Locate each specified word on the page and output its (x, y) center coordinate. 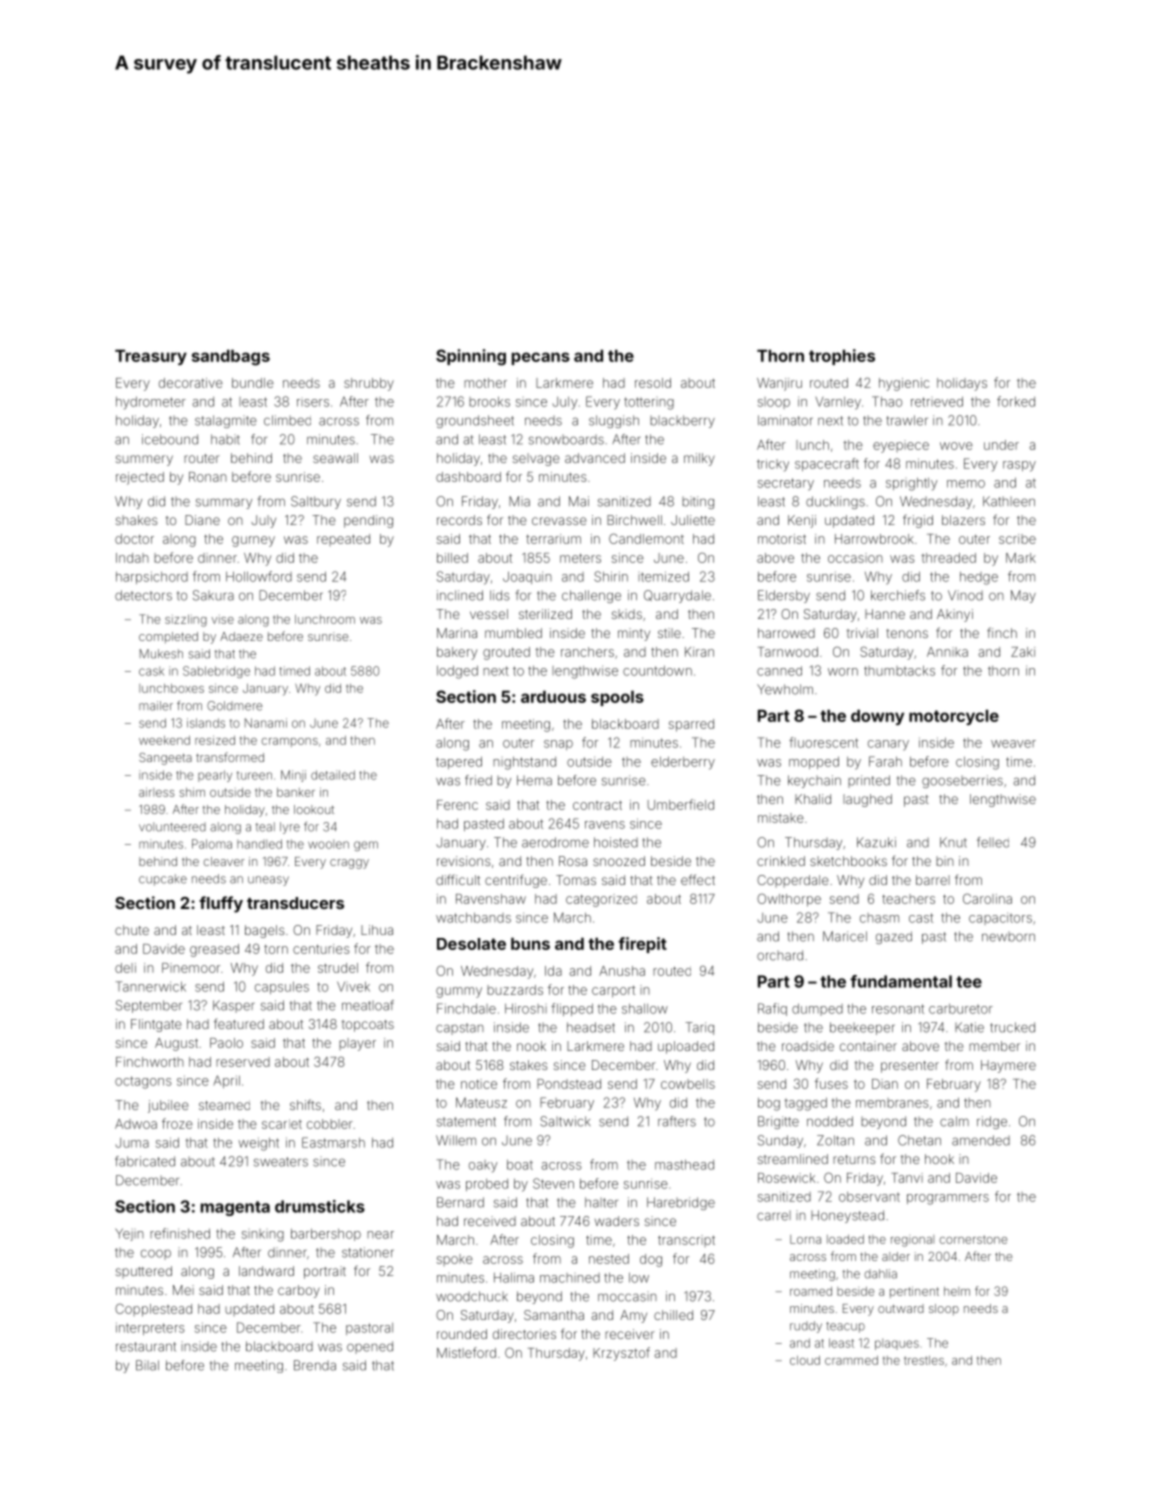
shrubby (369, 384)
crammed (851, 1360)
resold (653, 383)
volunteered (172, 827)
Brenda (315, 1365)
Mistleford (466, 1352)
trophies (842, 357)
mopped (814, 762)
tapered (459, 762)
